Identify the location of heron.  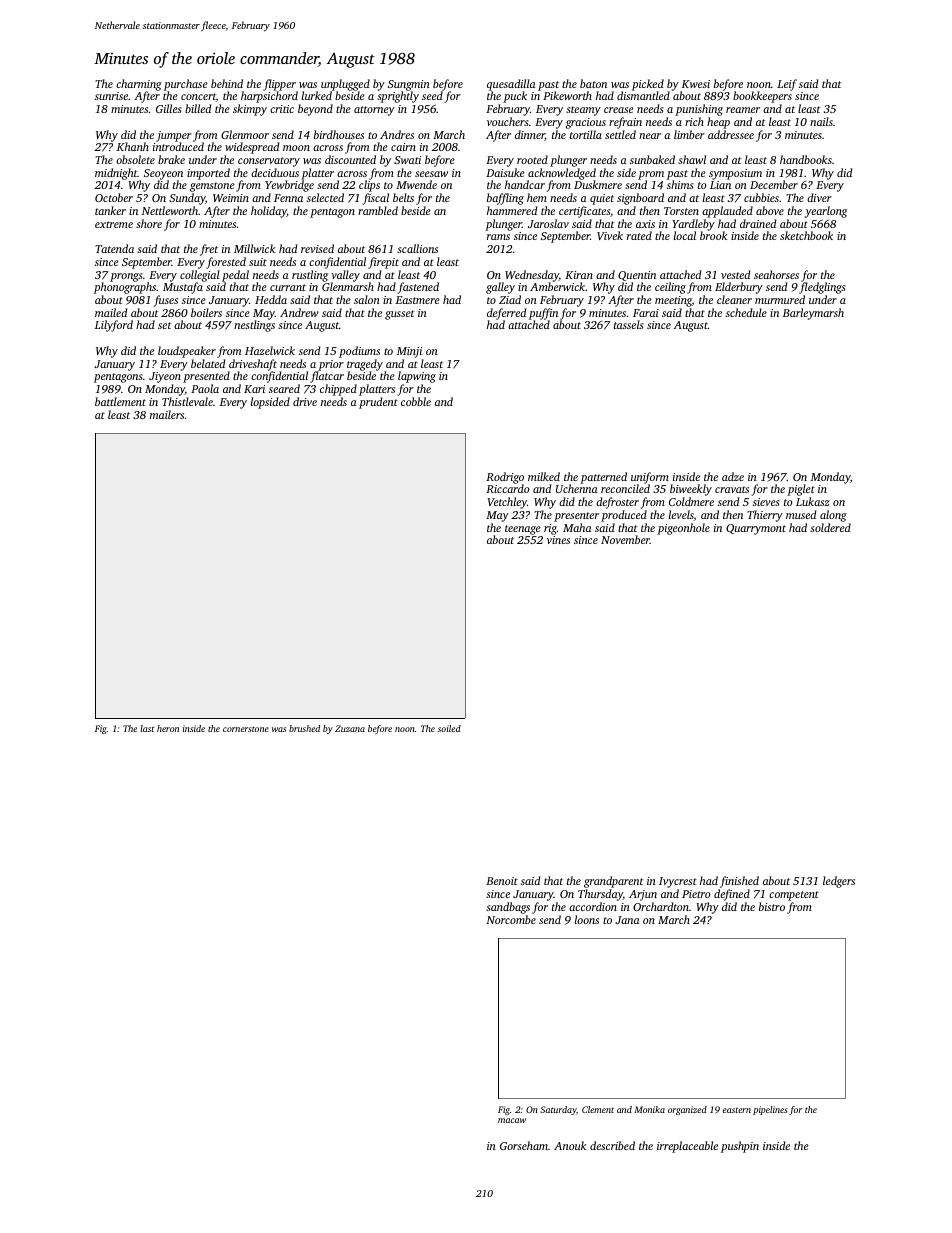
(168, 728).
